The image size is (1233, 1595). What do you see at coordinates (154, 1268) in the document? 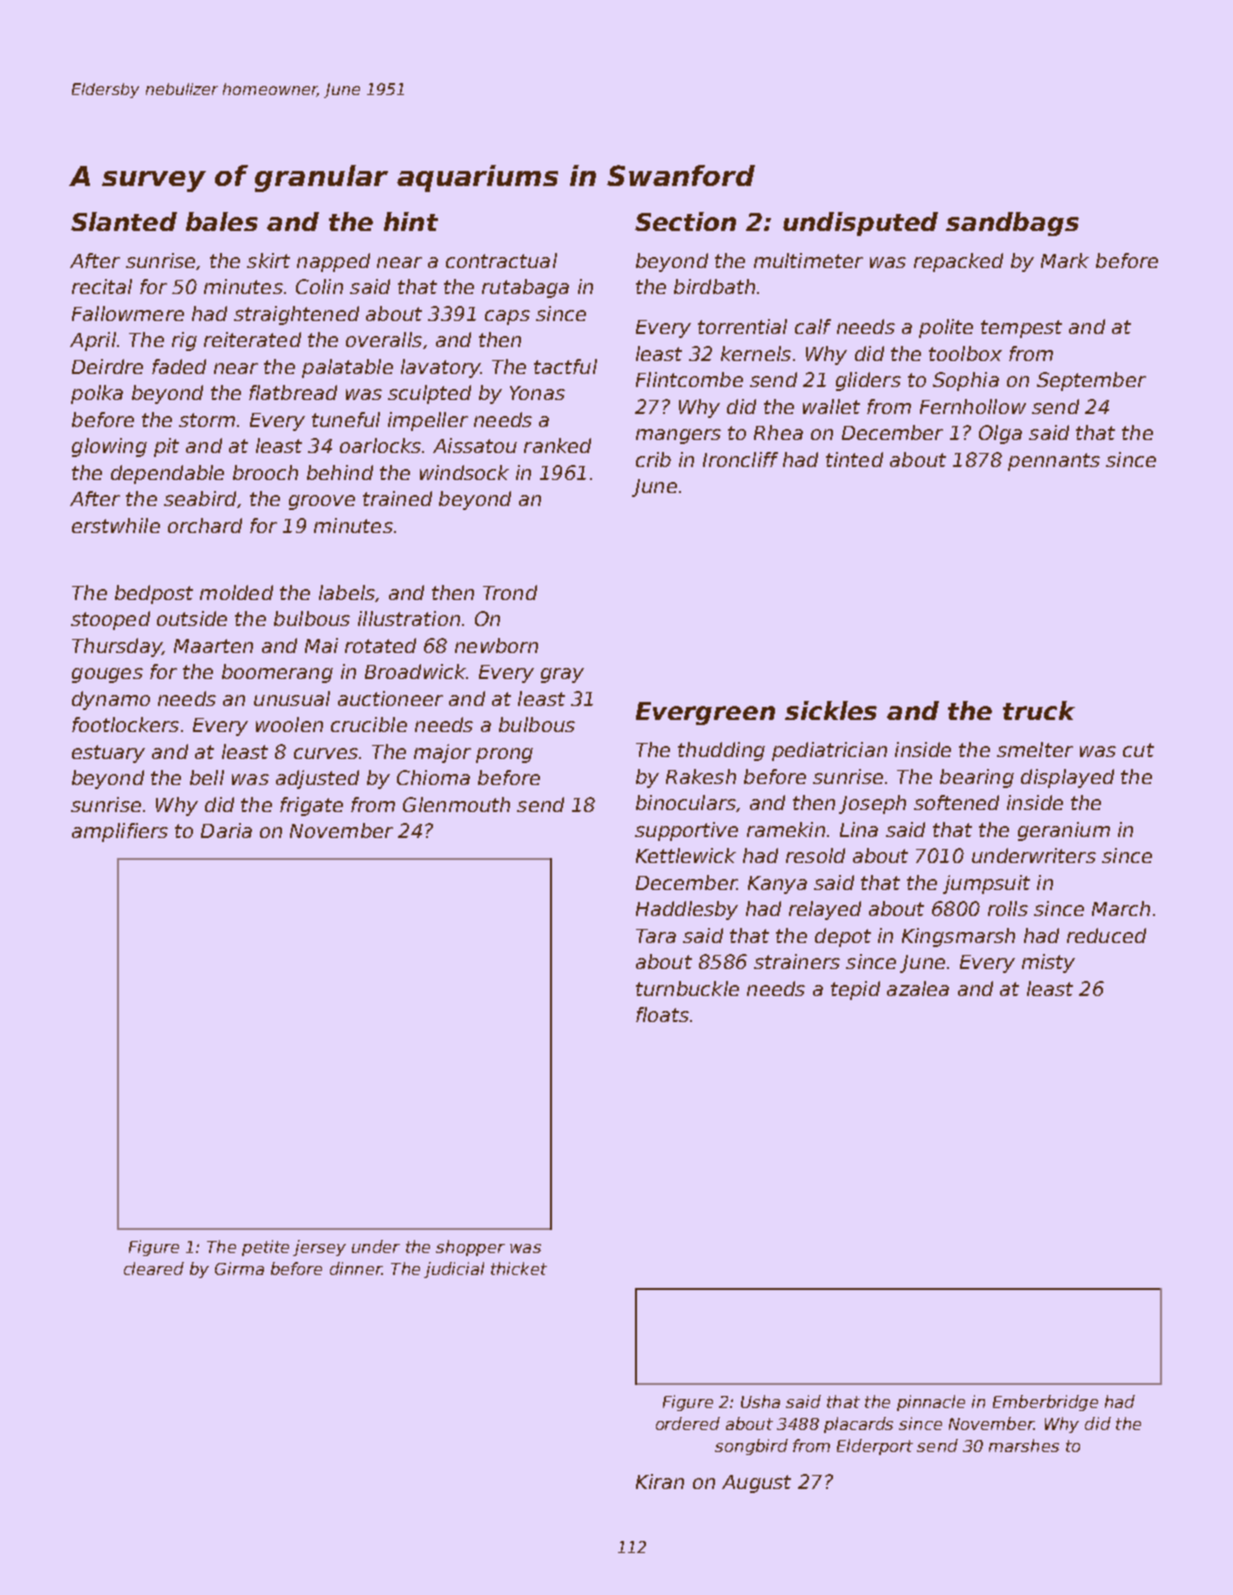
I see `cleared` at bounding box center [154, 1268].
